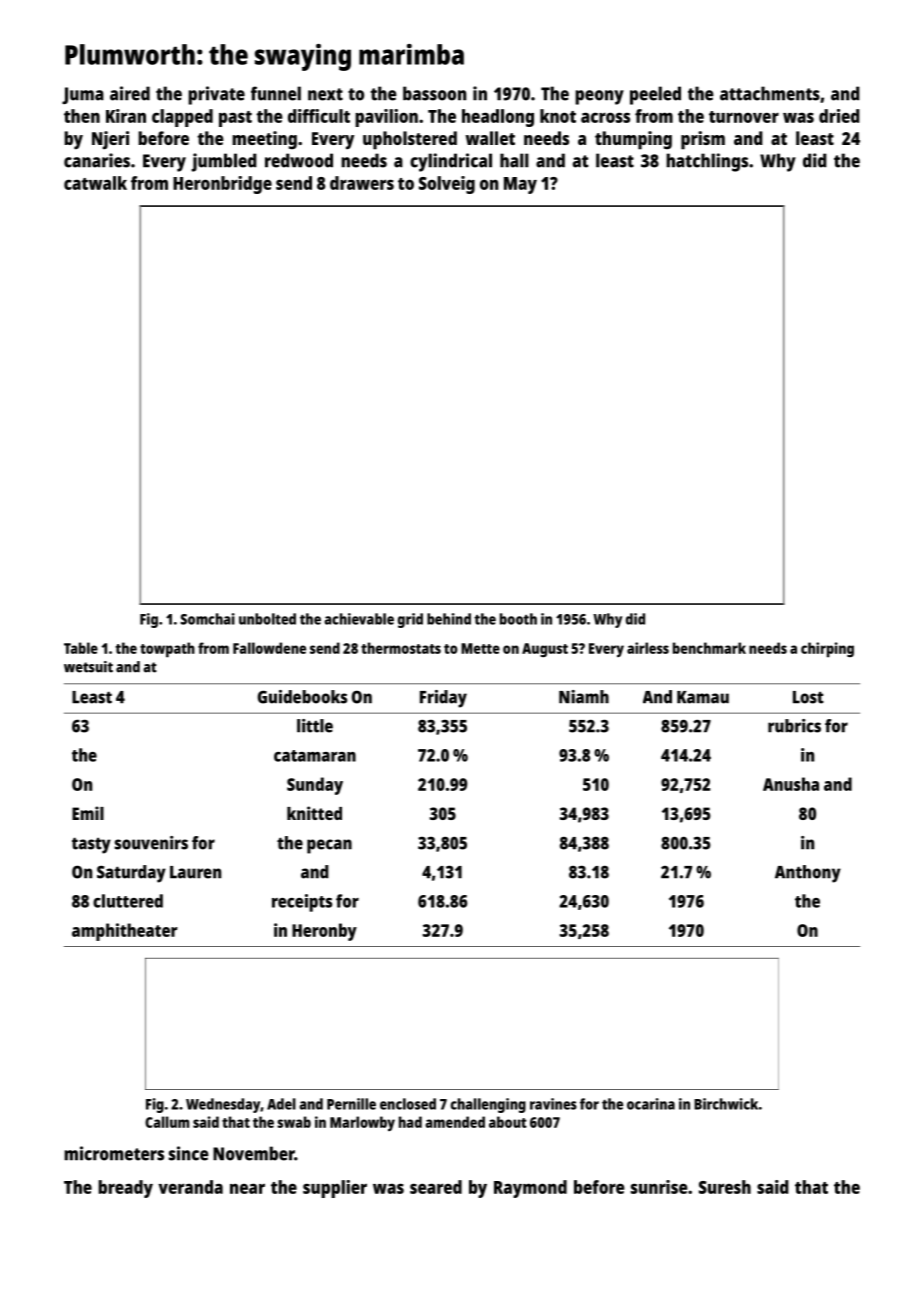  I want to click on hatchlings, so click(707, 162).
